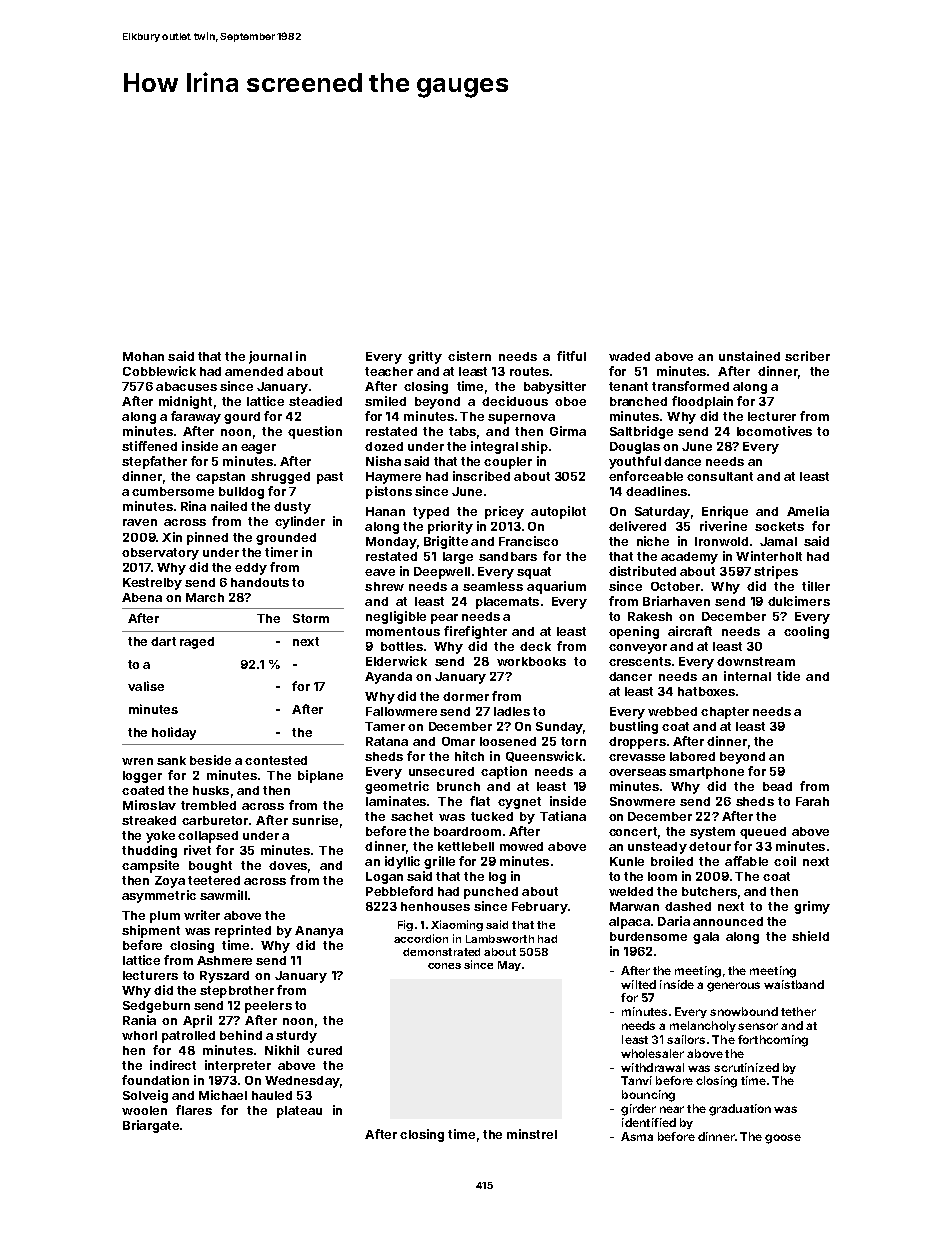 Image resolution: width=952 pixels, height=1233 pixels. I want to click on journal, so click(270, 357).
